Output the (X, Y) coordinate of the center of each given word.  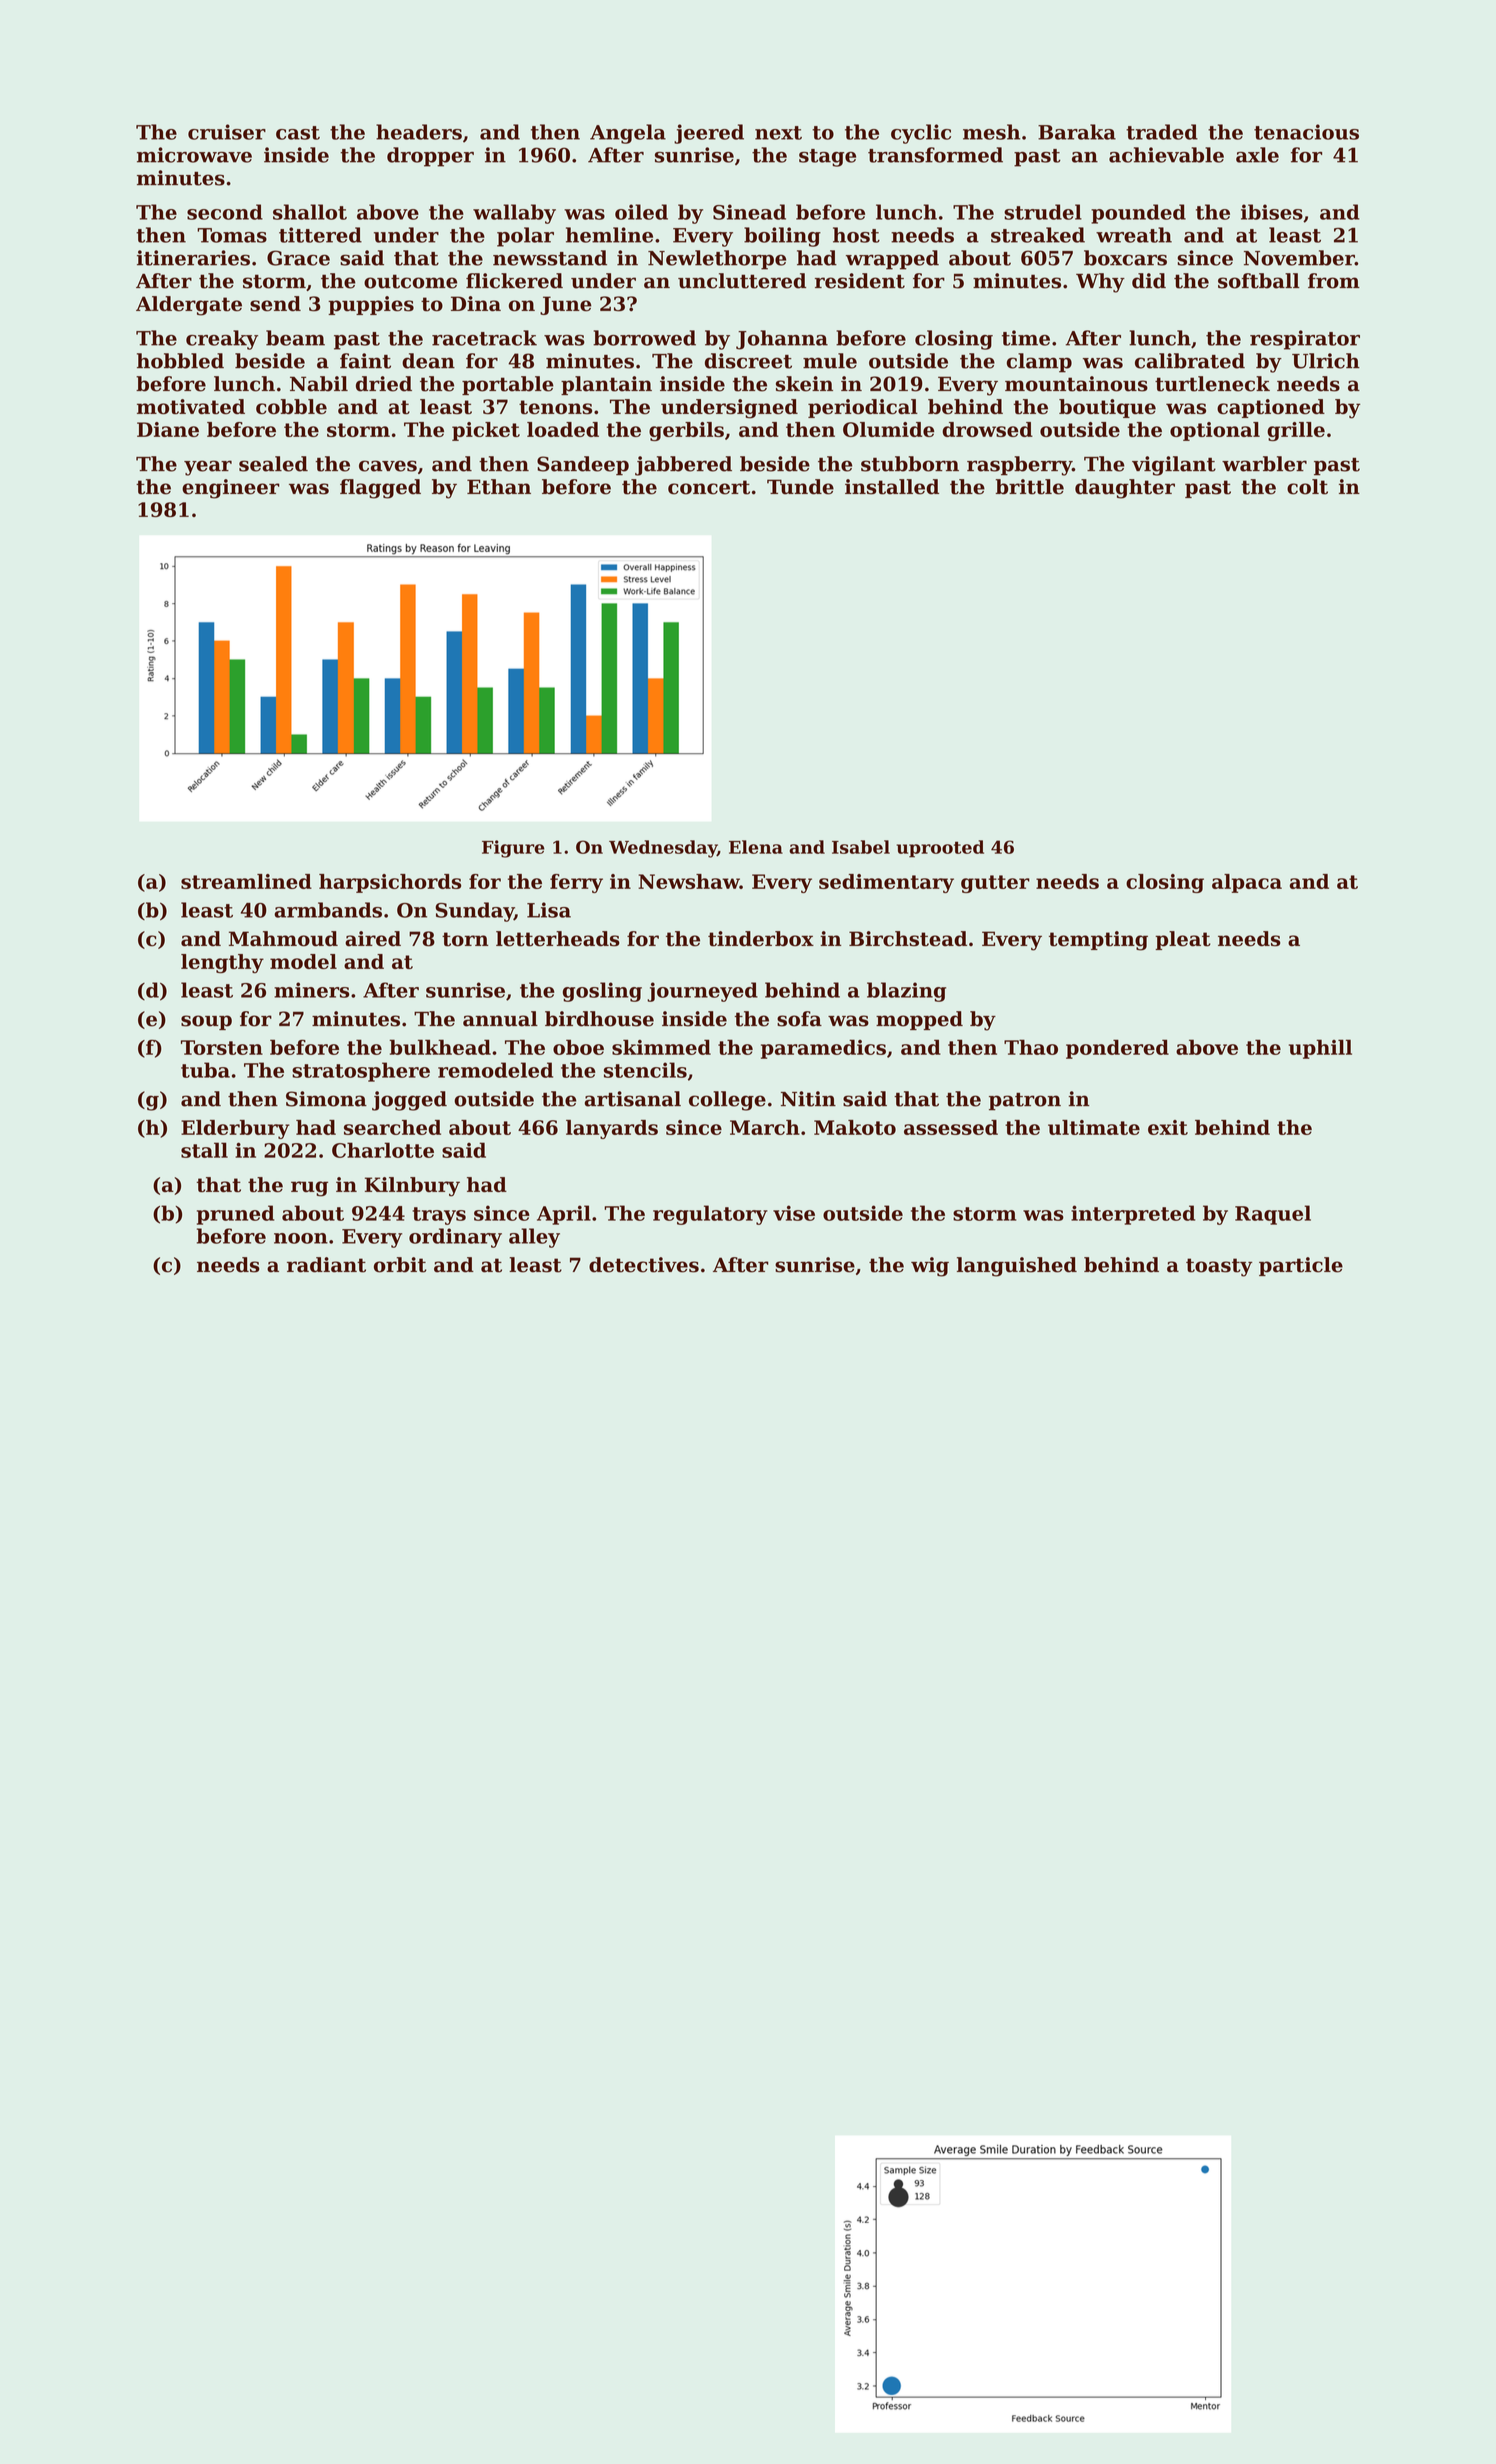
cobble (291, 406)
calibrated (1190, 361)
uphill (1320, 1049)
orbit (400, 1265)
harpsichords (390, 883)
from (1334, 281)
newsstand (550, 258)
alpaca (1247, 883)
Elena (756, 847)
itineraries (193, 258)
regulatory (710, 1215)
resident (860, 281)
